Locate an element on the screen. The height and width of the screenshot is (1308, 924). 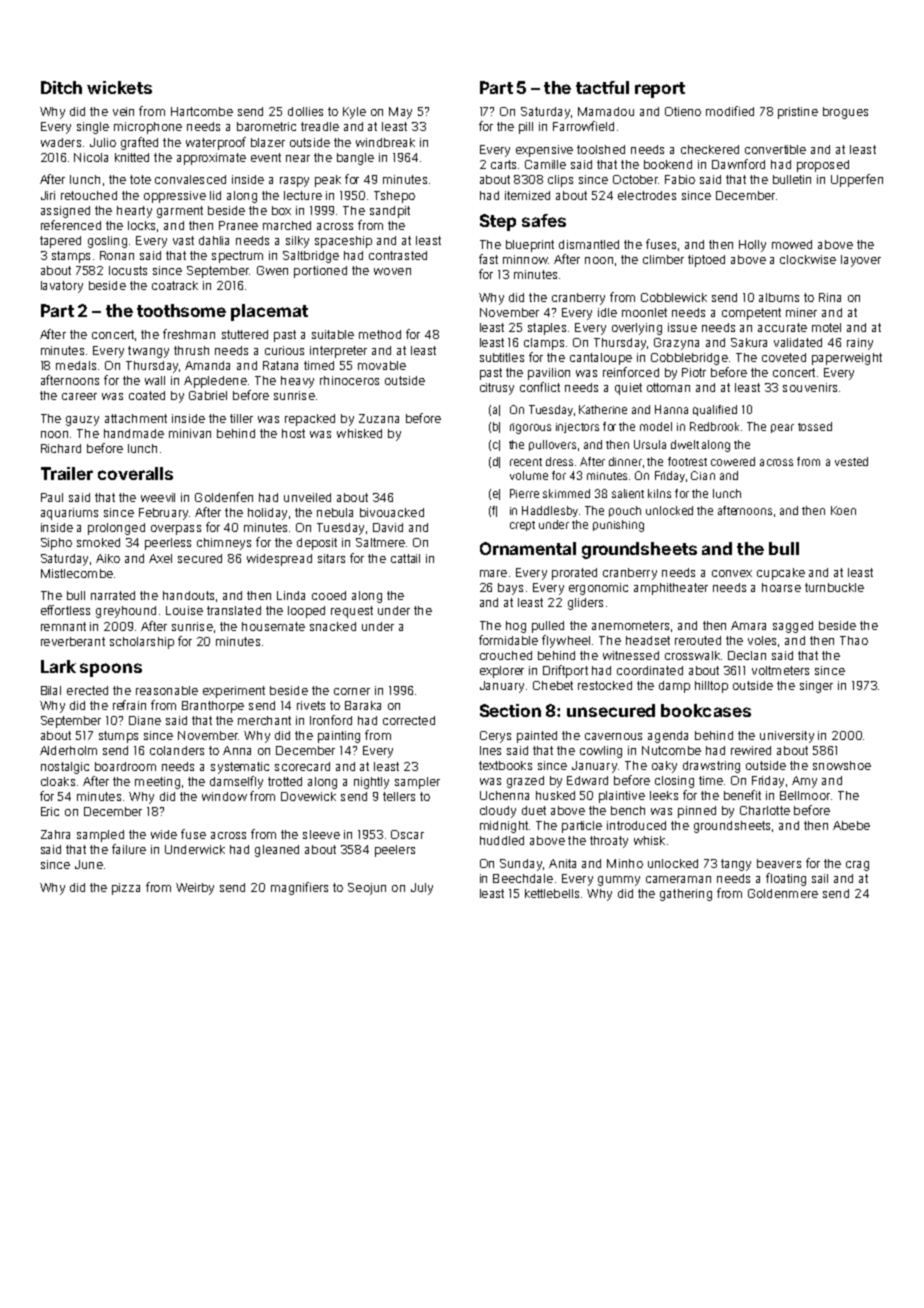
corner is located at coordinates (352, 691).
